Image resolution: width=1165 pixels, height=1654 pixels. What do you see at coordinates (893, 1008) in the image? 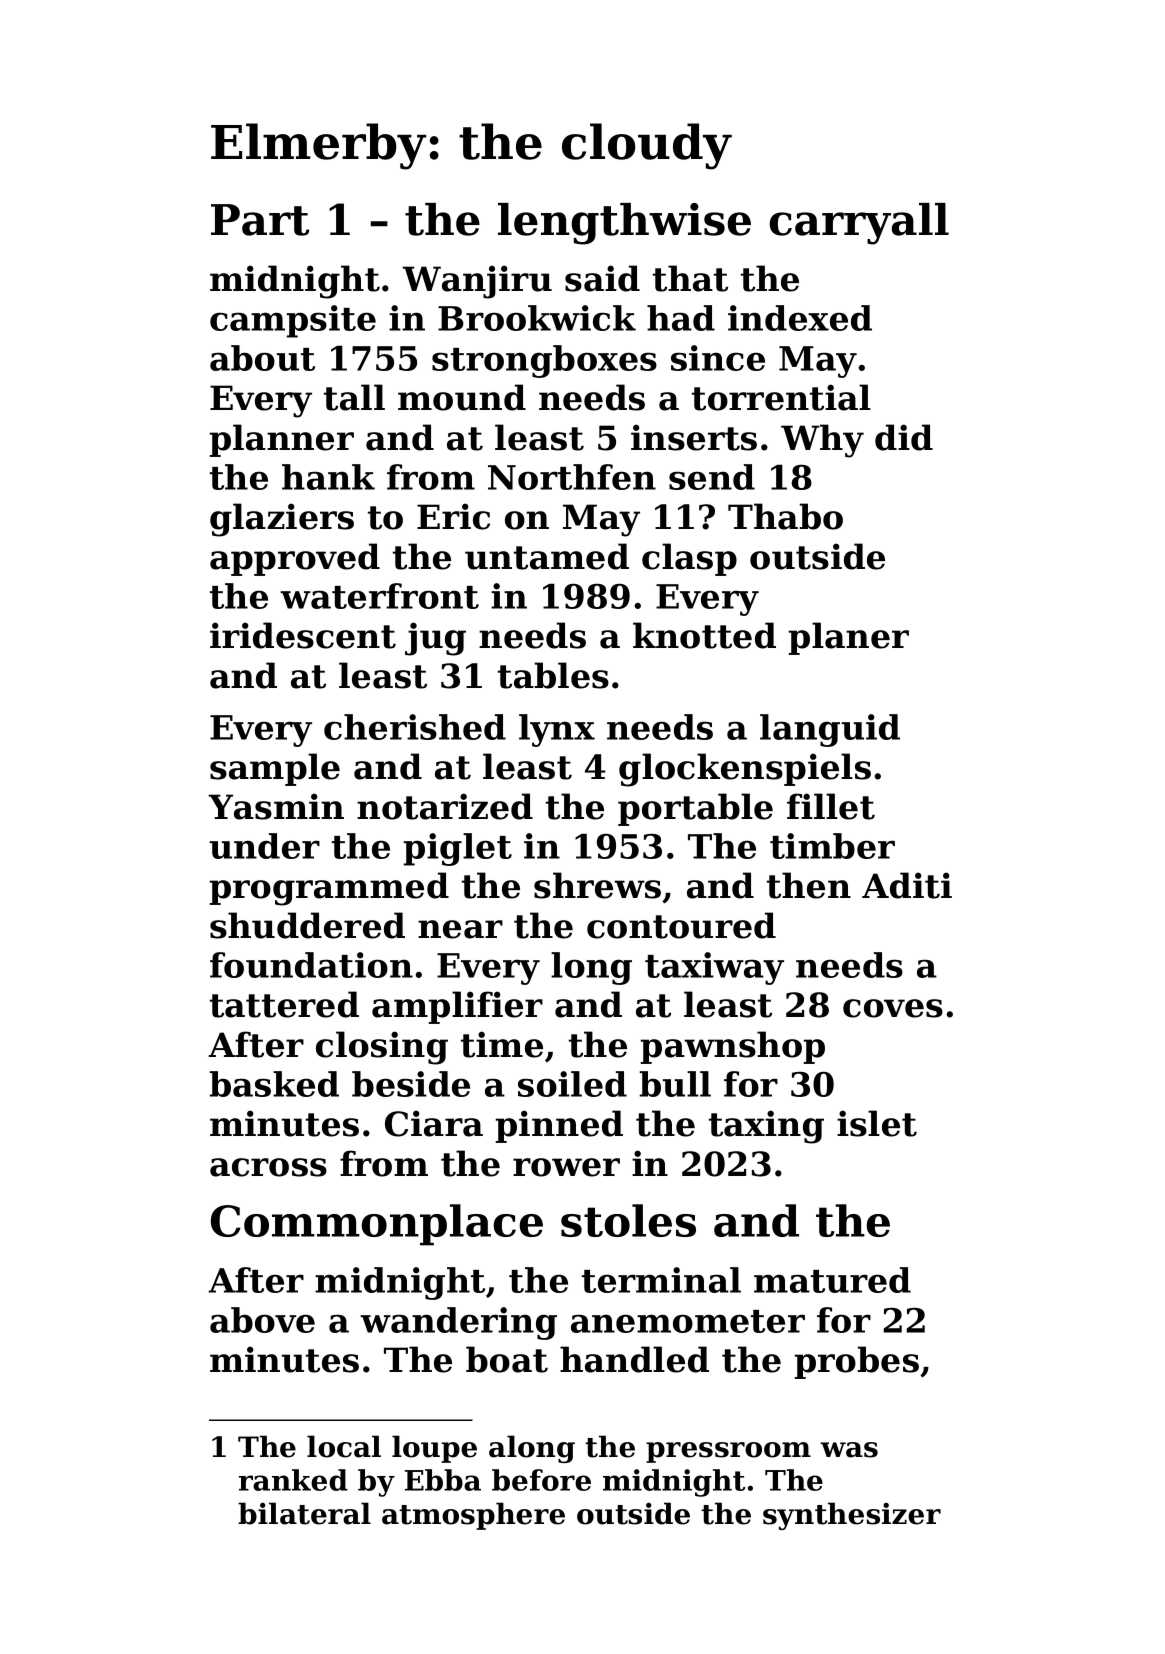
I see `coves` at bounding box center [893, 1008].
